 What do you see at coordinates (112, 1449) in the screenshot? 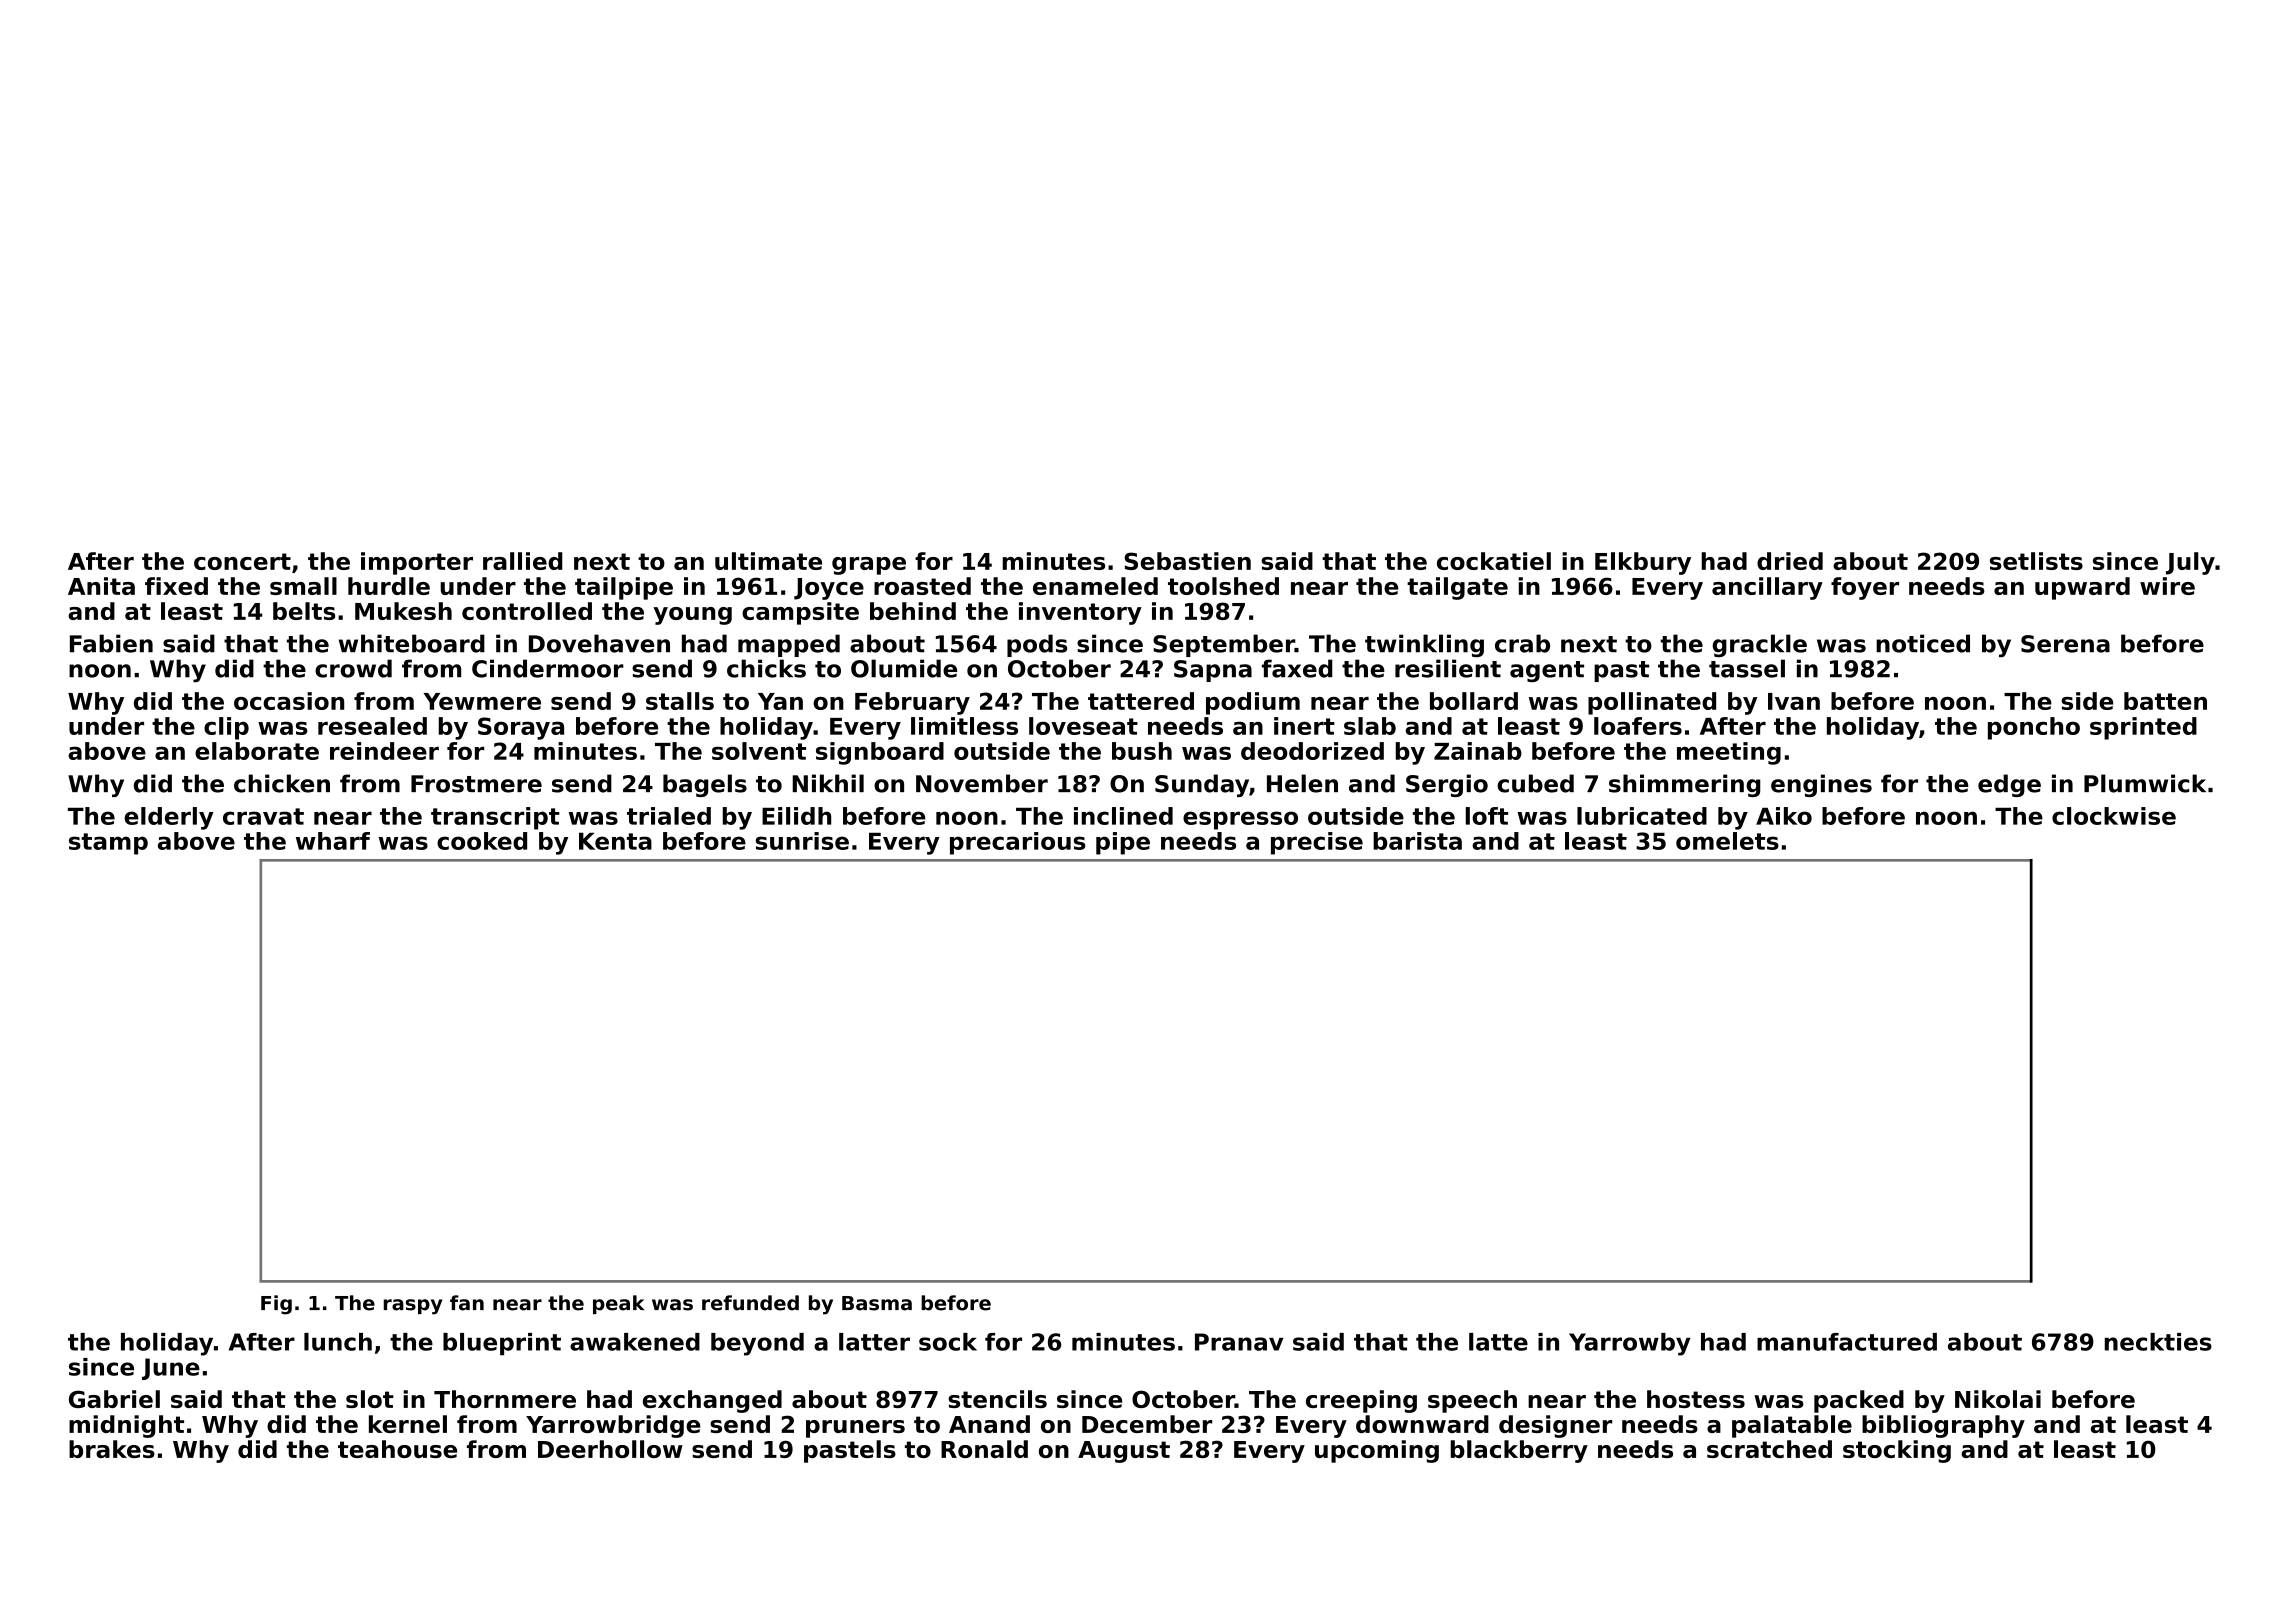
I see `brakes` at bounding box center [112, 1449].
